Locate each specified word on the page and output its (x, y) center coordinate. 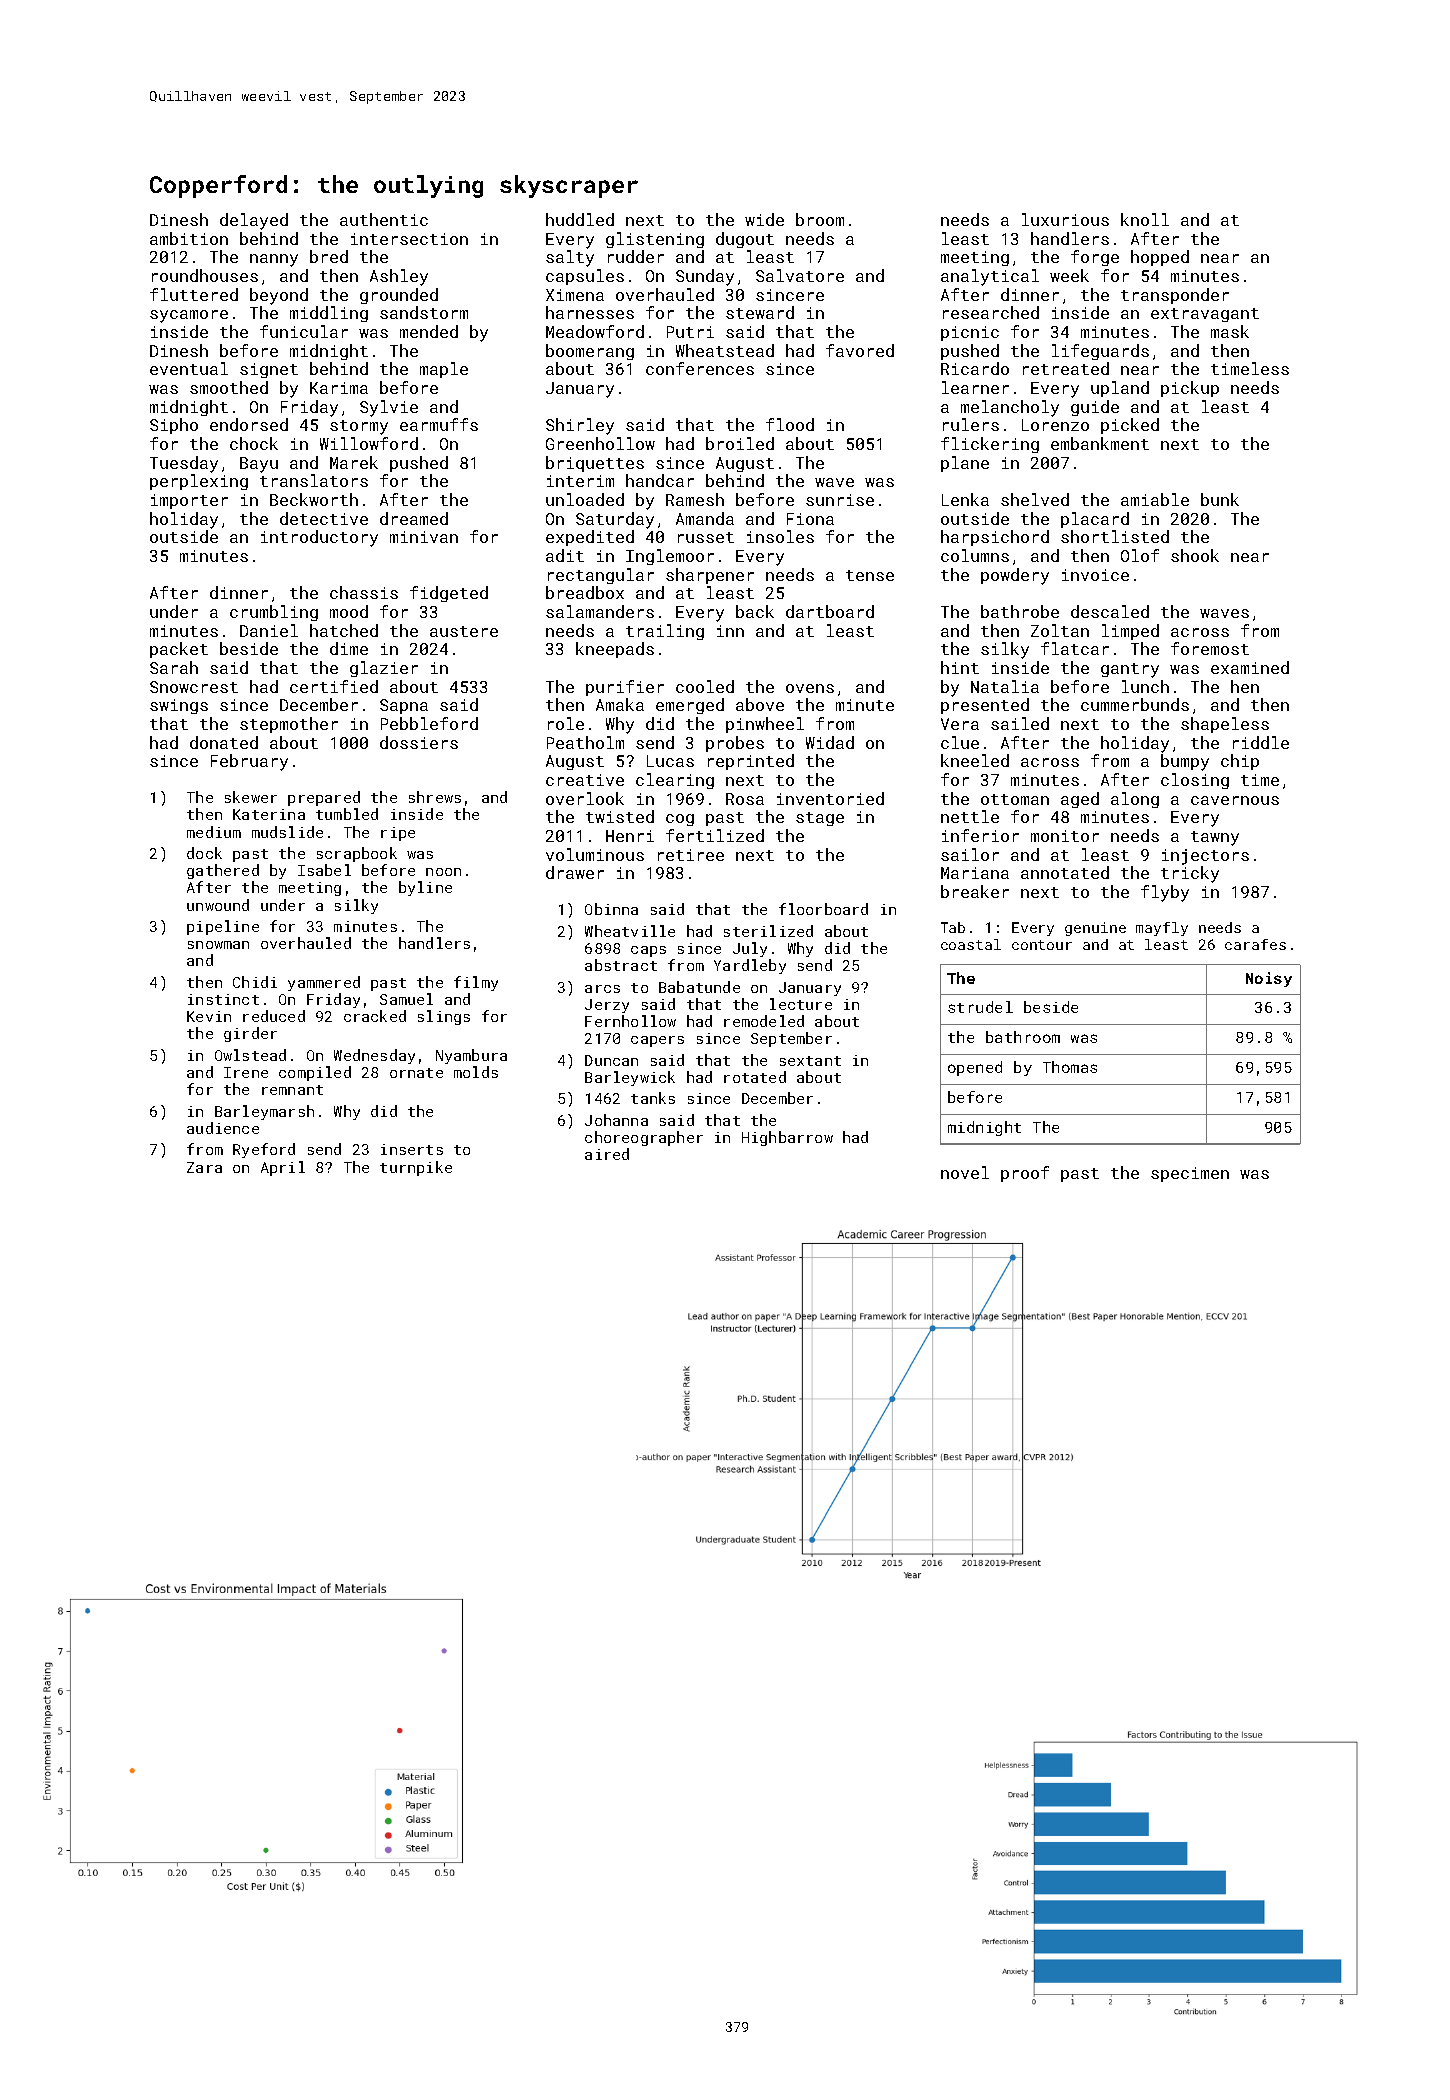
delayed (254, 221)
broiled (740, 443)
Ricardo (975, 368)
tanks (653, 1098)
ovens (810, 688)
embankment (1100, 443)
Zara (204, 1167)
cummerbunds (1135, 704)
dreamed (414, 518)
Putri (690, 332)
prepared (324, 798)
